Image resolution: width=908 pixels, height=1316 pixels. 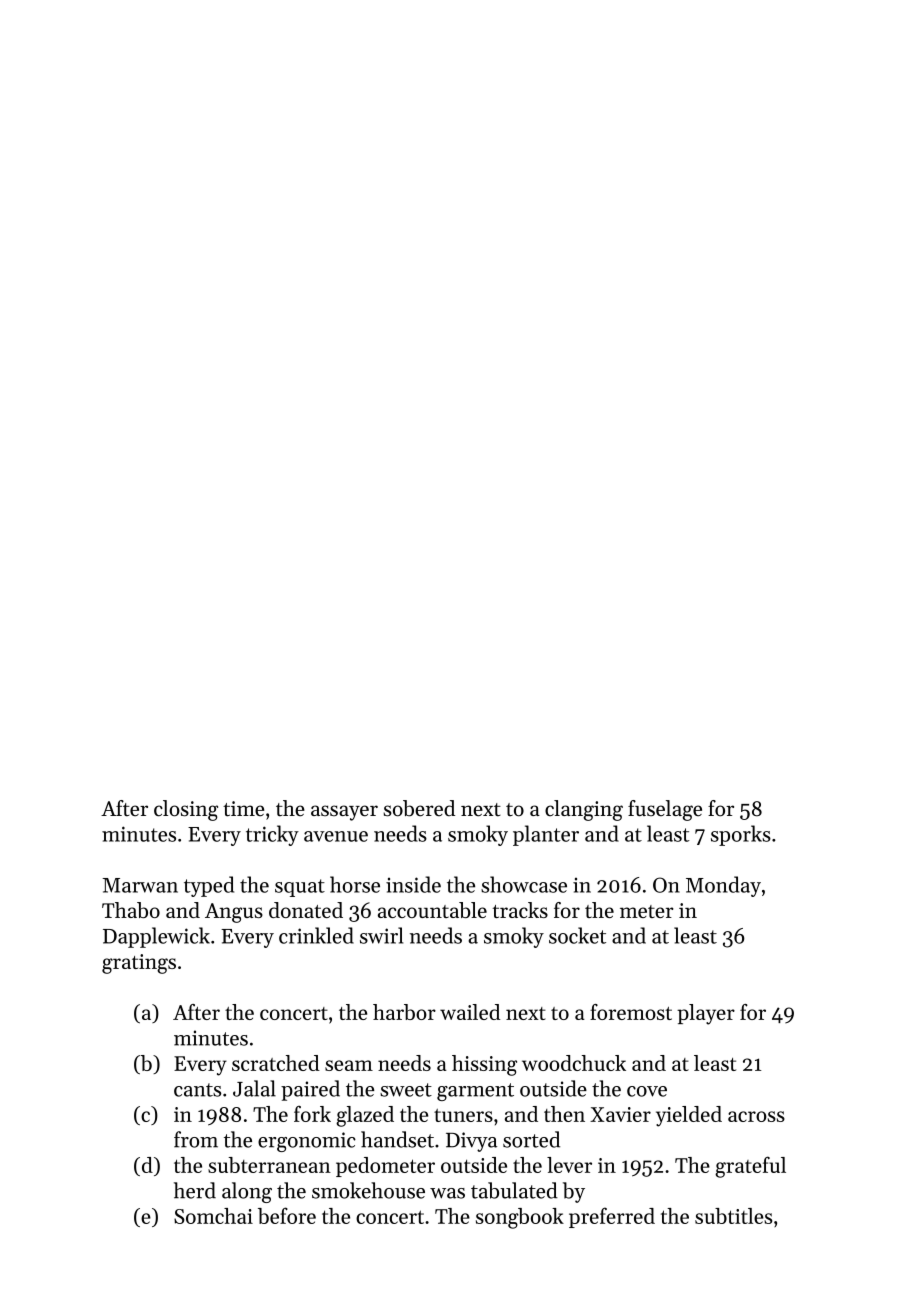 What do you see at coordinates (419, 808) in the image?
I see `sobered` at bounding box center [419, 808].
